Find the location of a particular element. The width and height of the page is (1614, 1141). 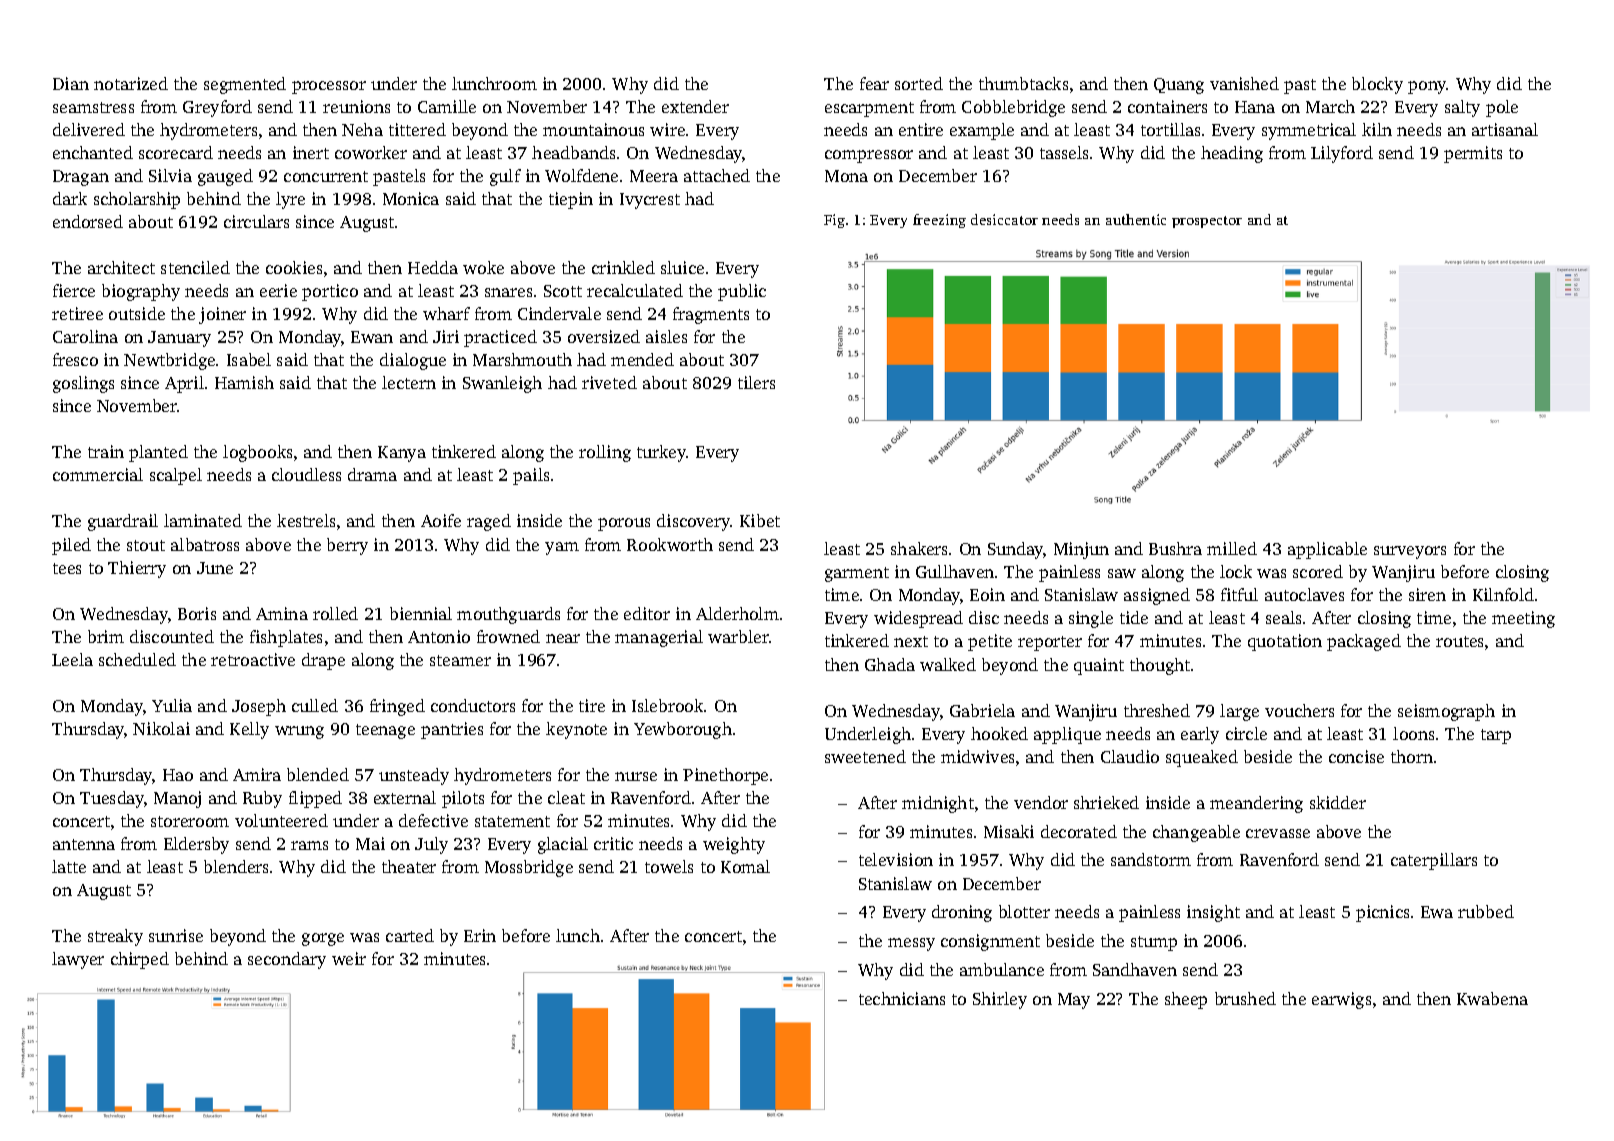

piled is located at coordinates (71, 546).
